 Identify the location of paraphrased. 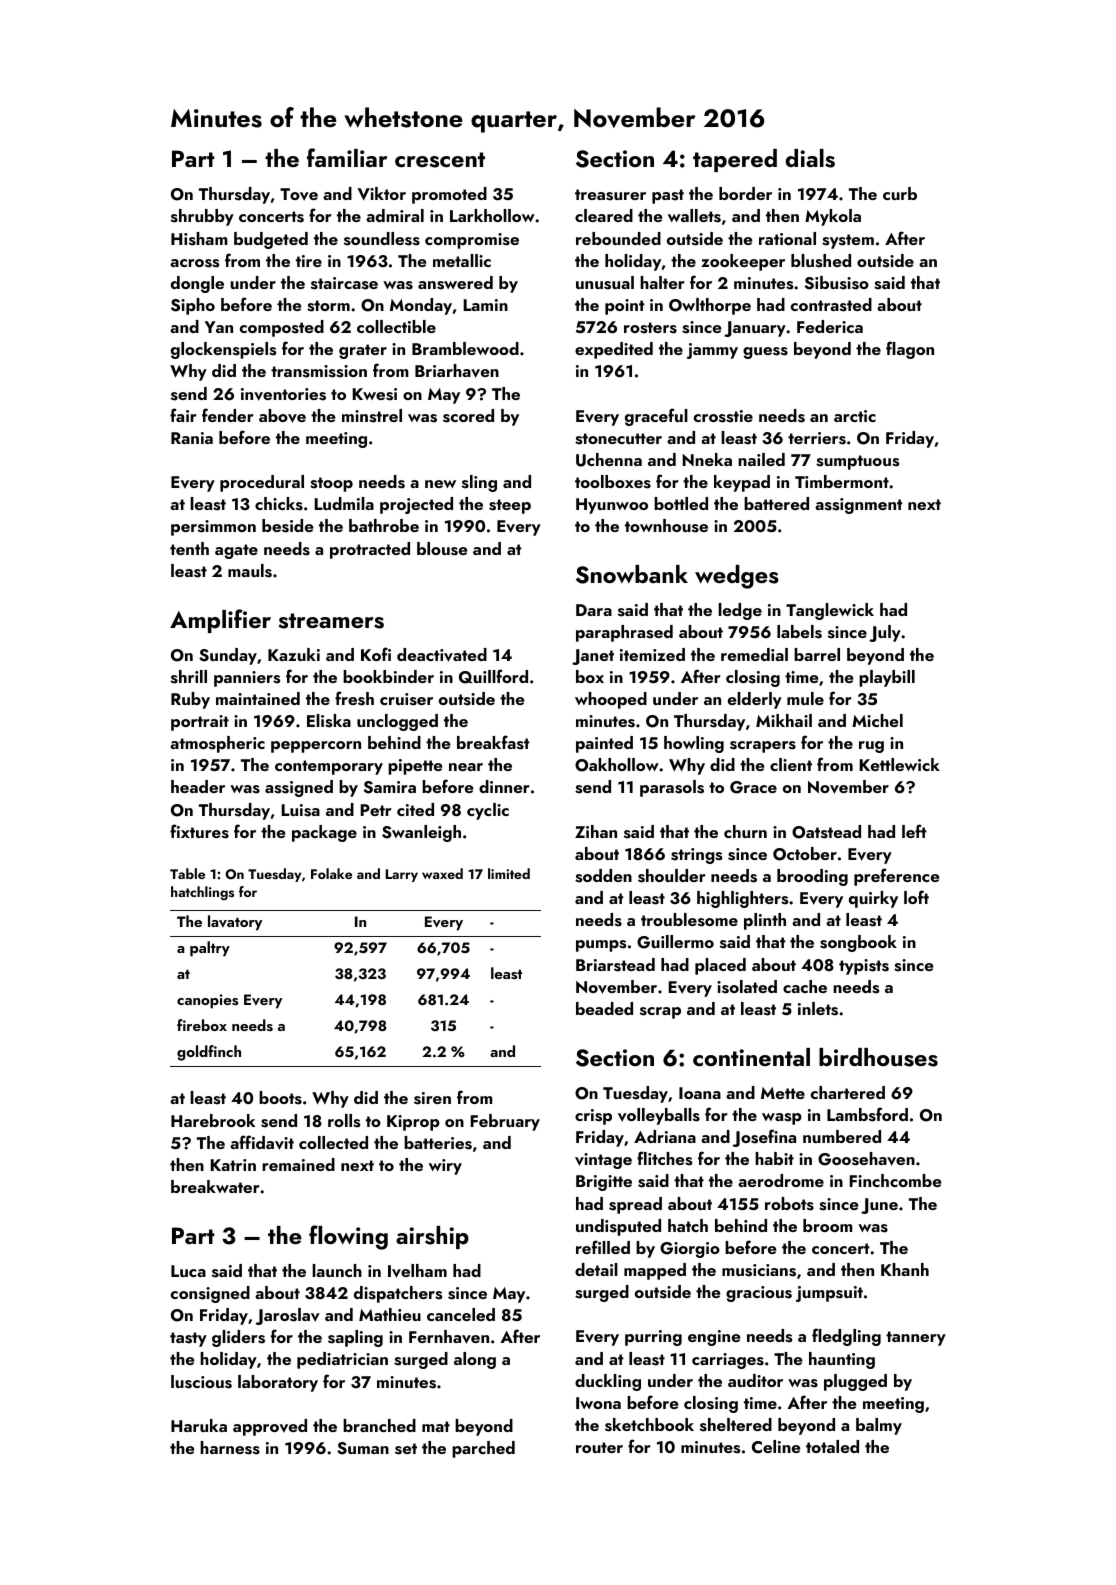
(624, 633).
